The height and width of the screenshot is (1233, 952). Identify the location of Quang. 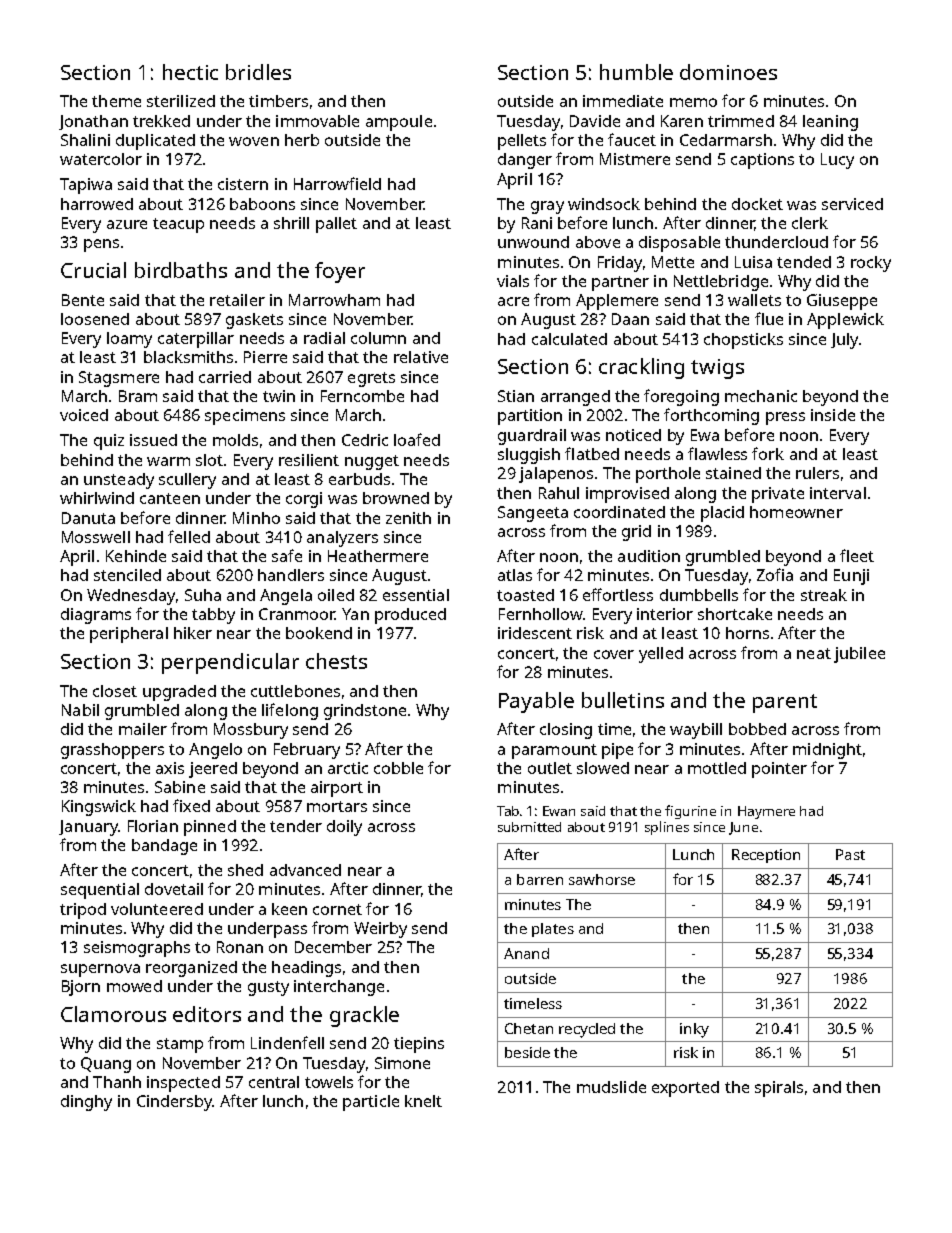
(106, 1065).
